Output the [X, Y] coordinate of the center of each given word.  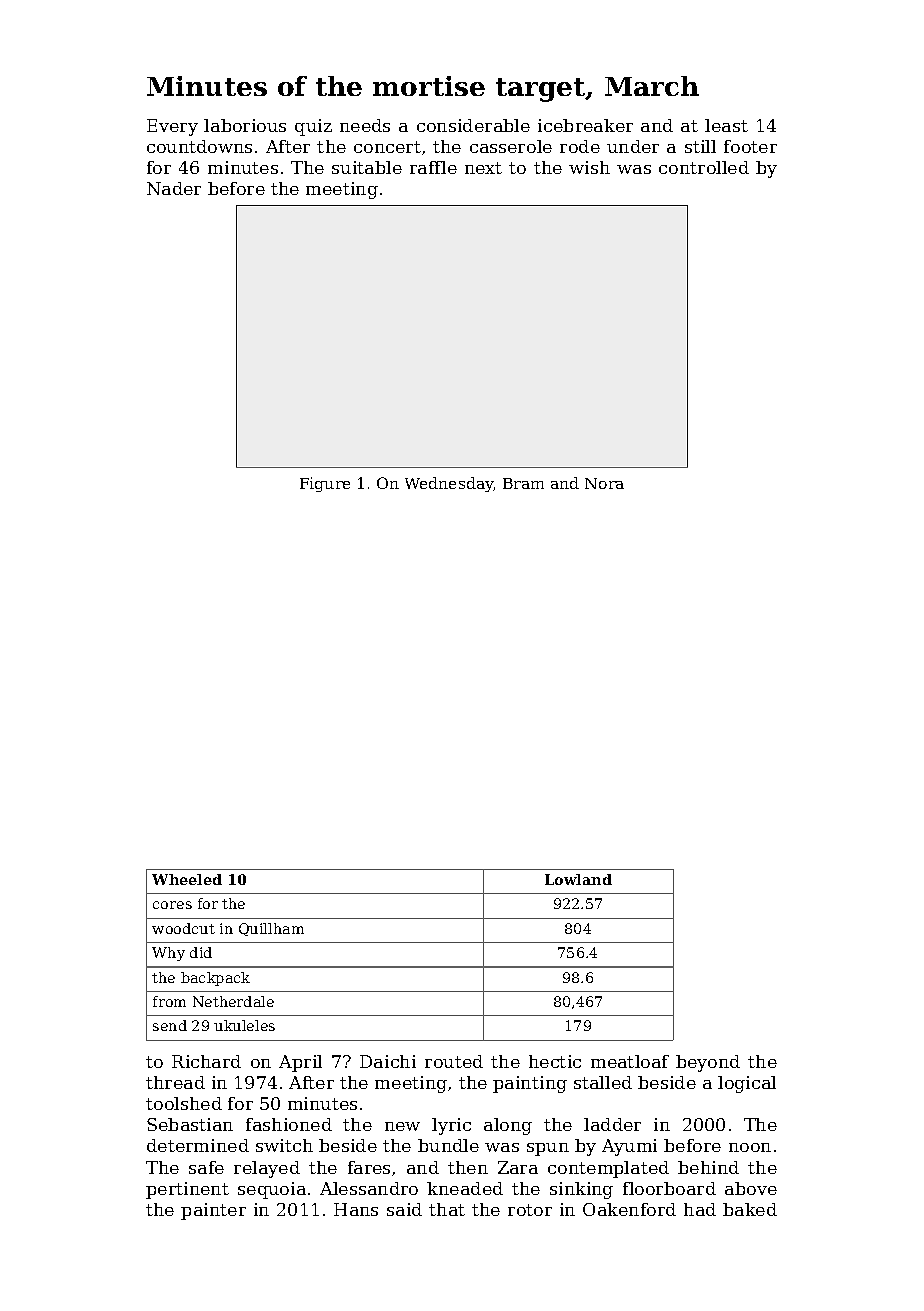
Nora [604, 483]
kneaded [465, 1188]
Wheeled [187, 879]
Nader [174, 188]
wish [589, 167]
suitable [367, 167]
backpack [215, 979]
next [483, 168]
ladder [612, 1124]
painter [213, 1211]
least [726, 125]
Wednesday [449, 484]
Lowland [578, 879]
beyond [708, 1063]
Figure [325, 484]
